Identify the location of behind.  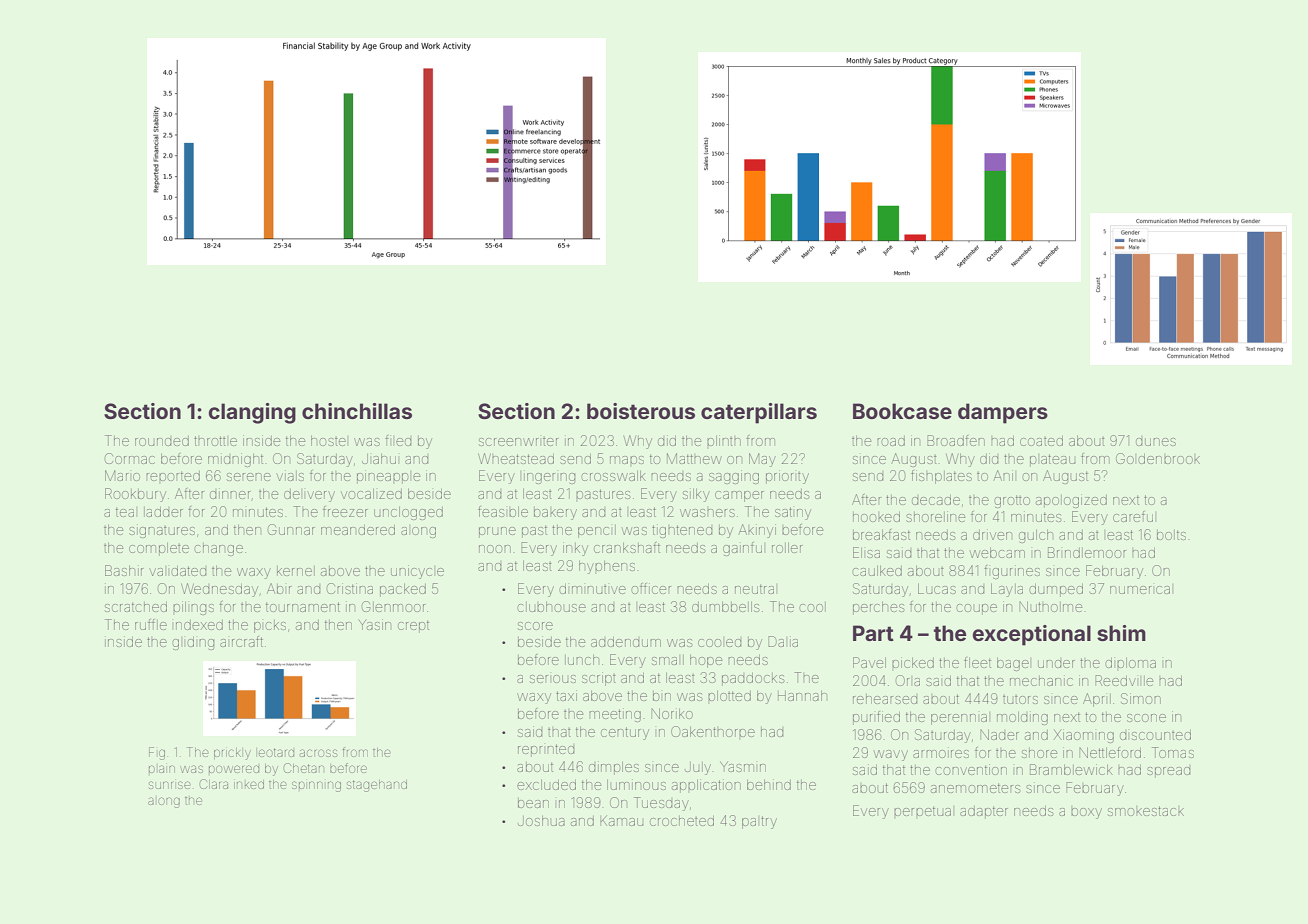
(769, 784).
